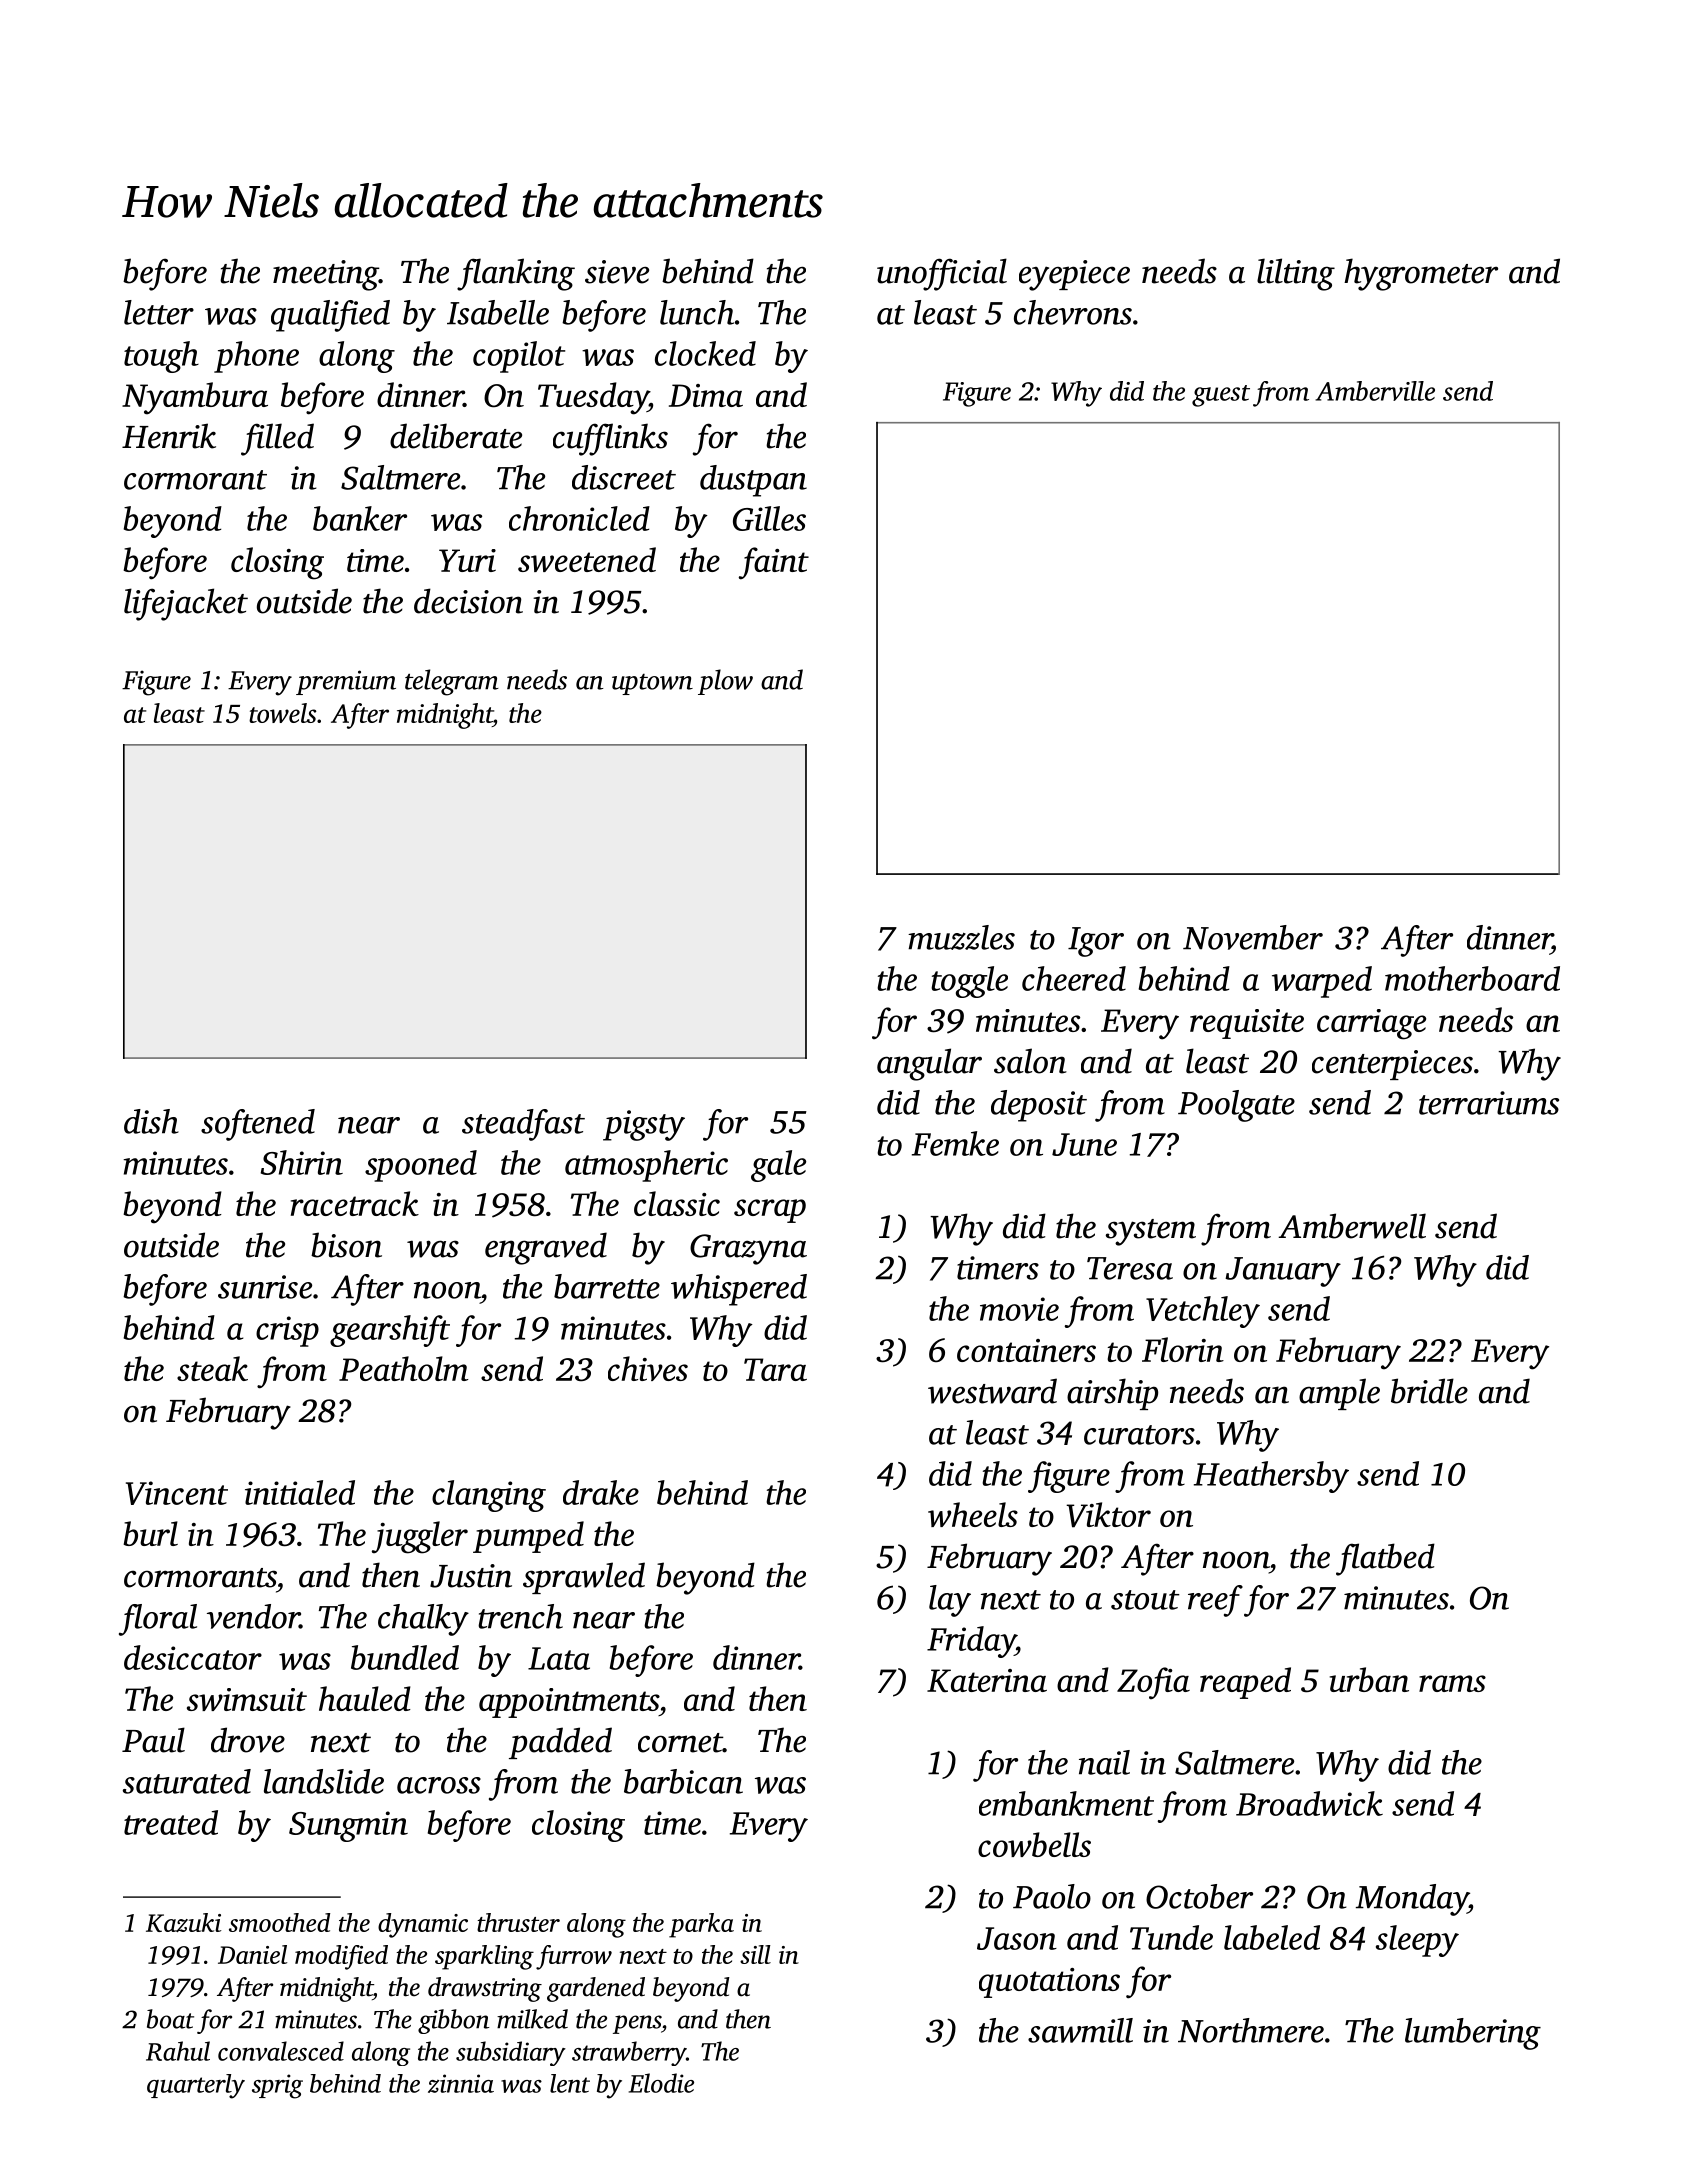 The height and width of the page is (2178, 1683). What do you see at coordinates (725, 682) in the page?
I see `plow` at bounding box center [725, 682].
